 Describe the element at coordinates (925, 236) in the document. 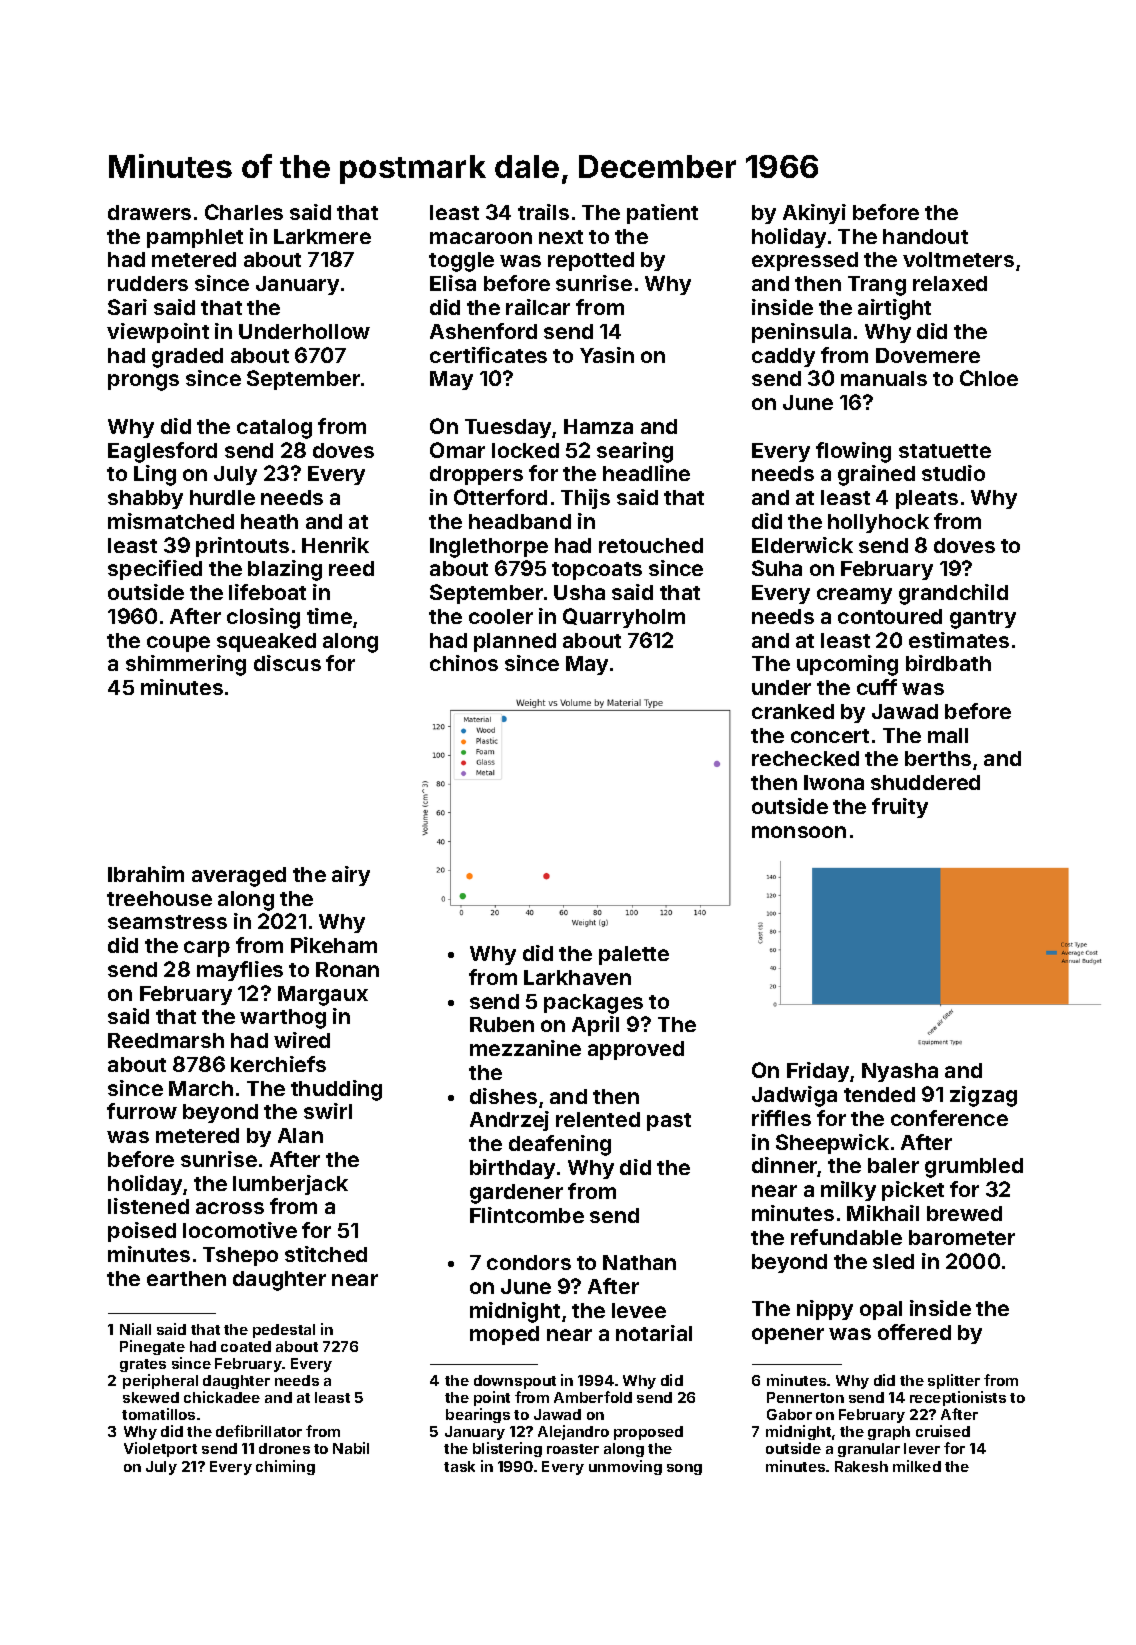

I see `handout` at that location.
